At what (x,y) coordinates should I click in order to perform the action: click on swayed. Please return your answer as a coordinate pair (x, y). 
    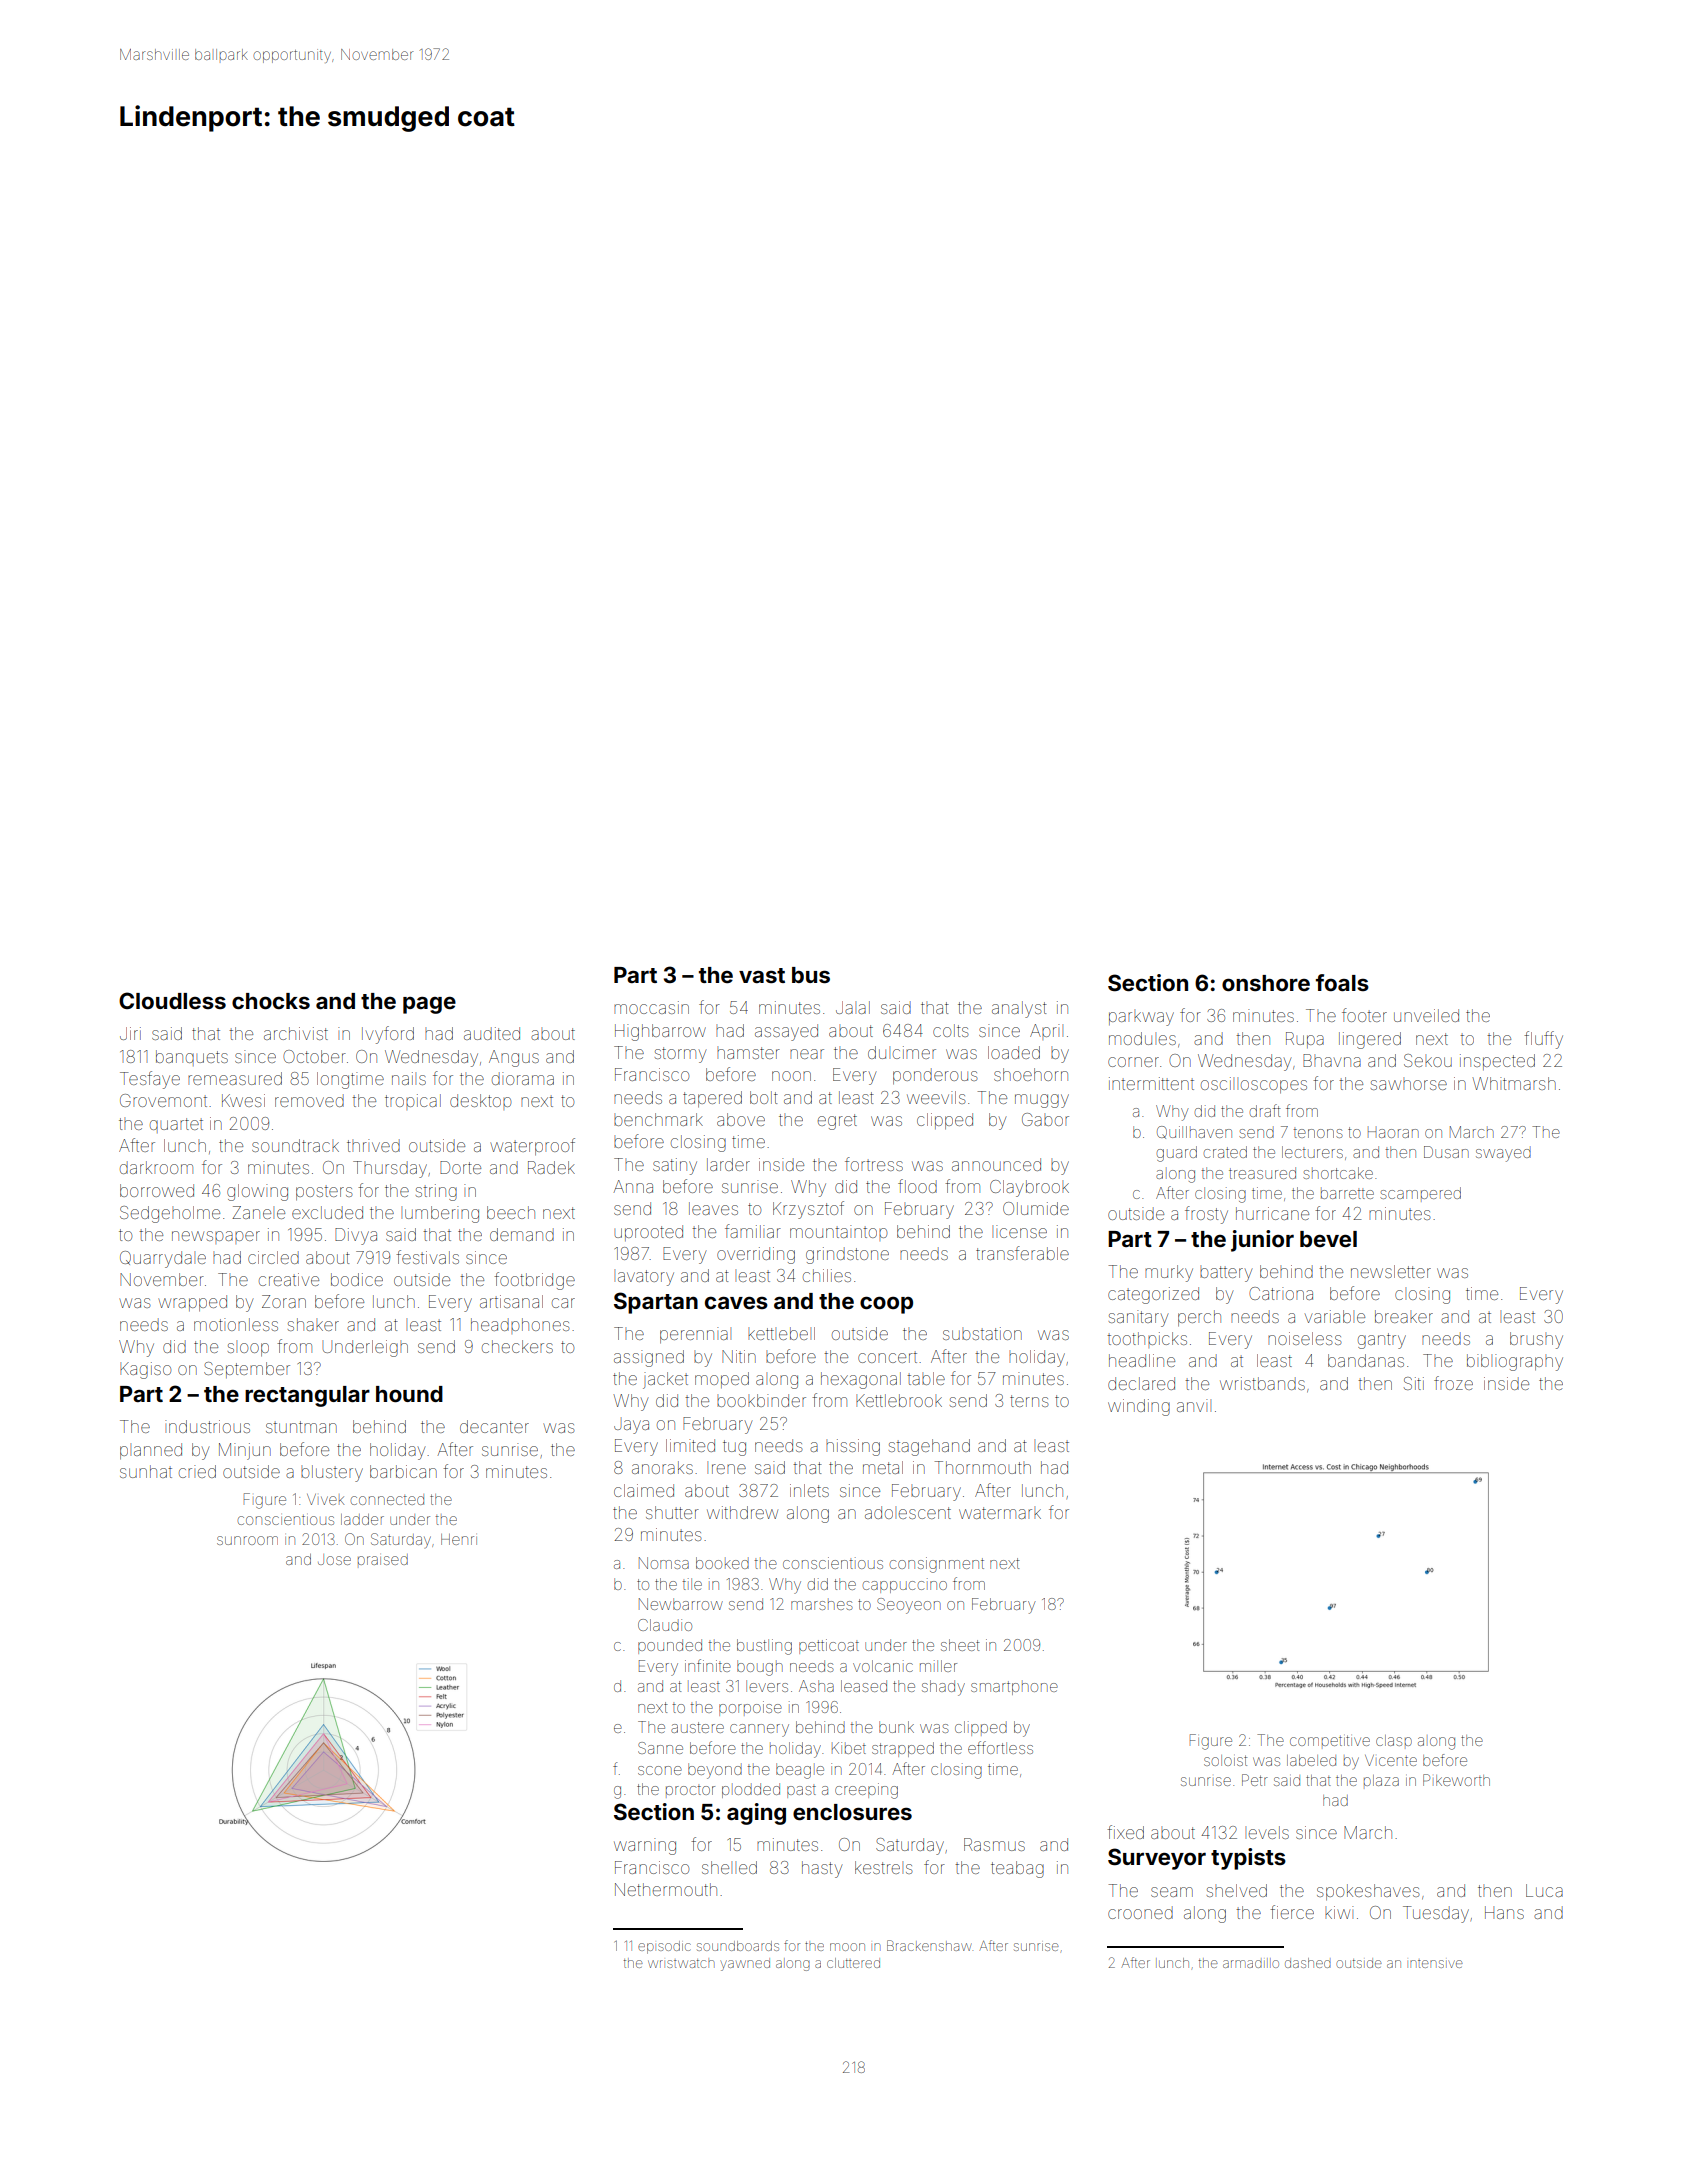
    Looking at the image, I should click on (1503, 1154).
